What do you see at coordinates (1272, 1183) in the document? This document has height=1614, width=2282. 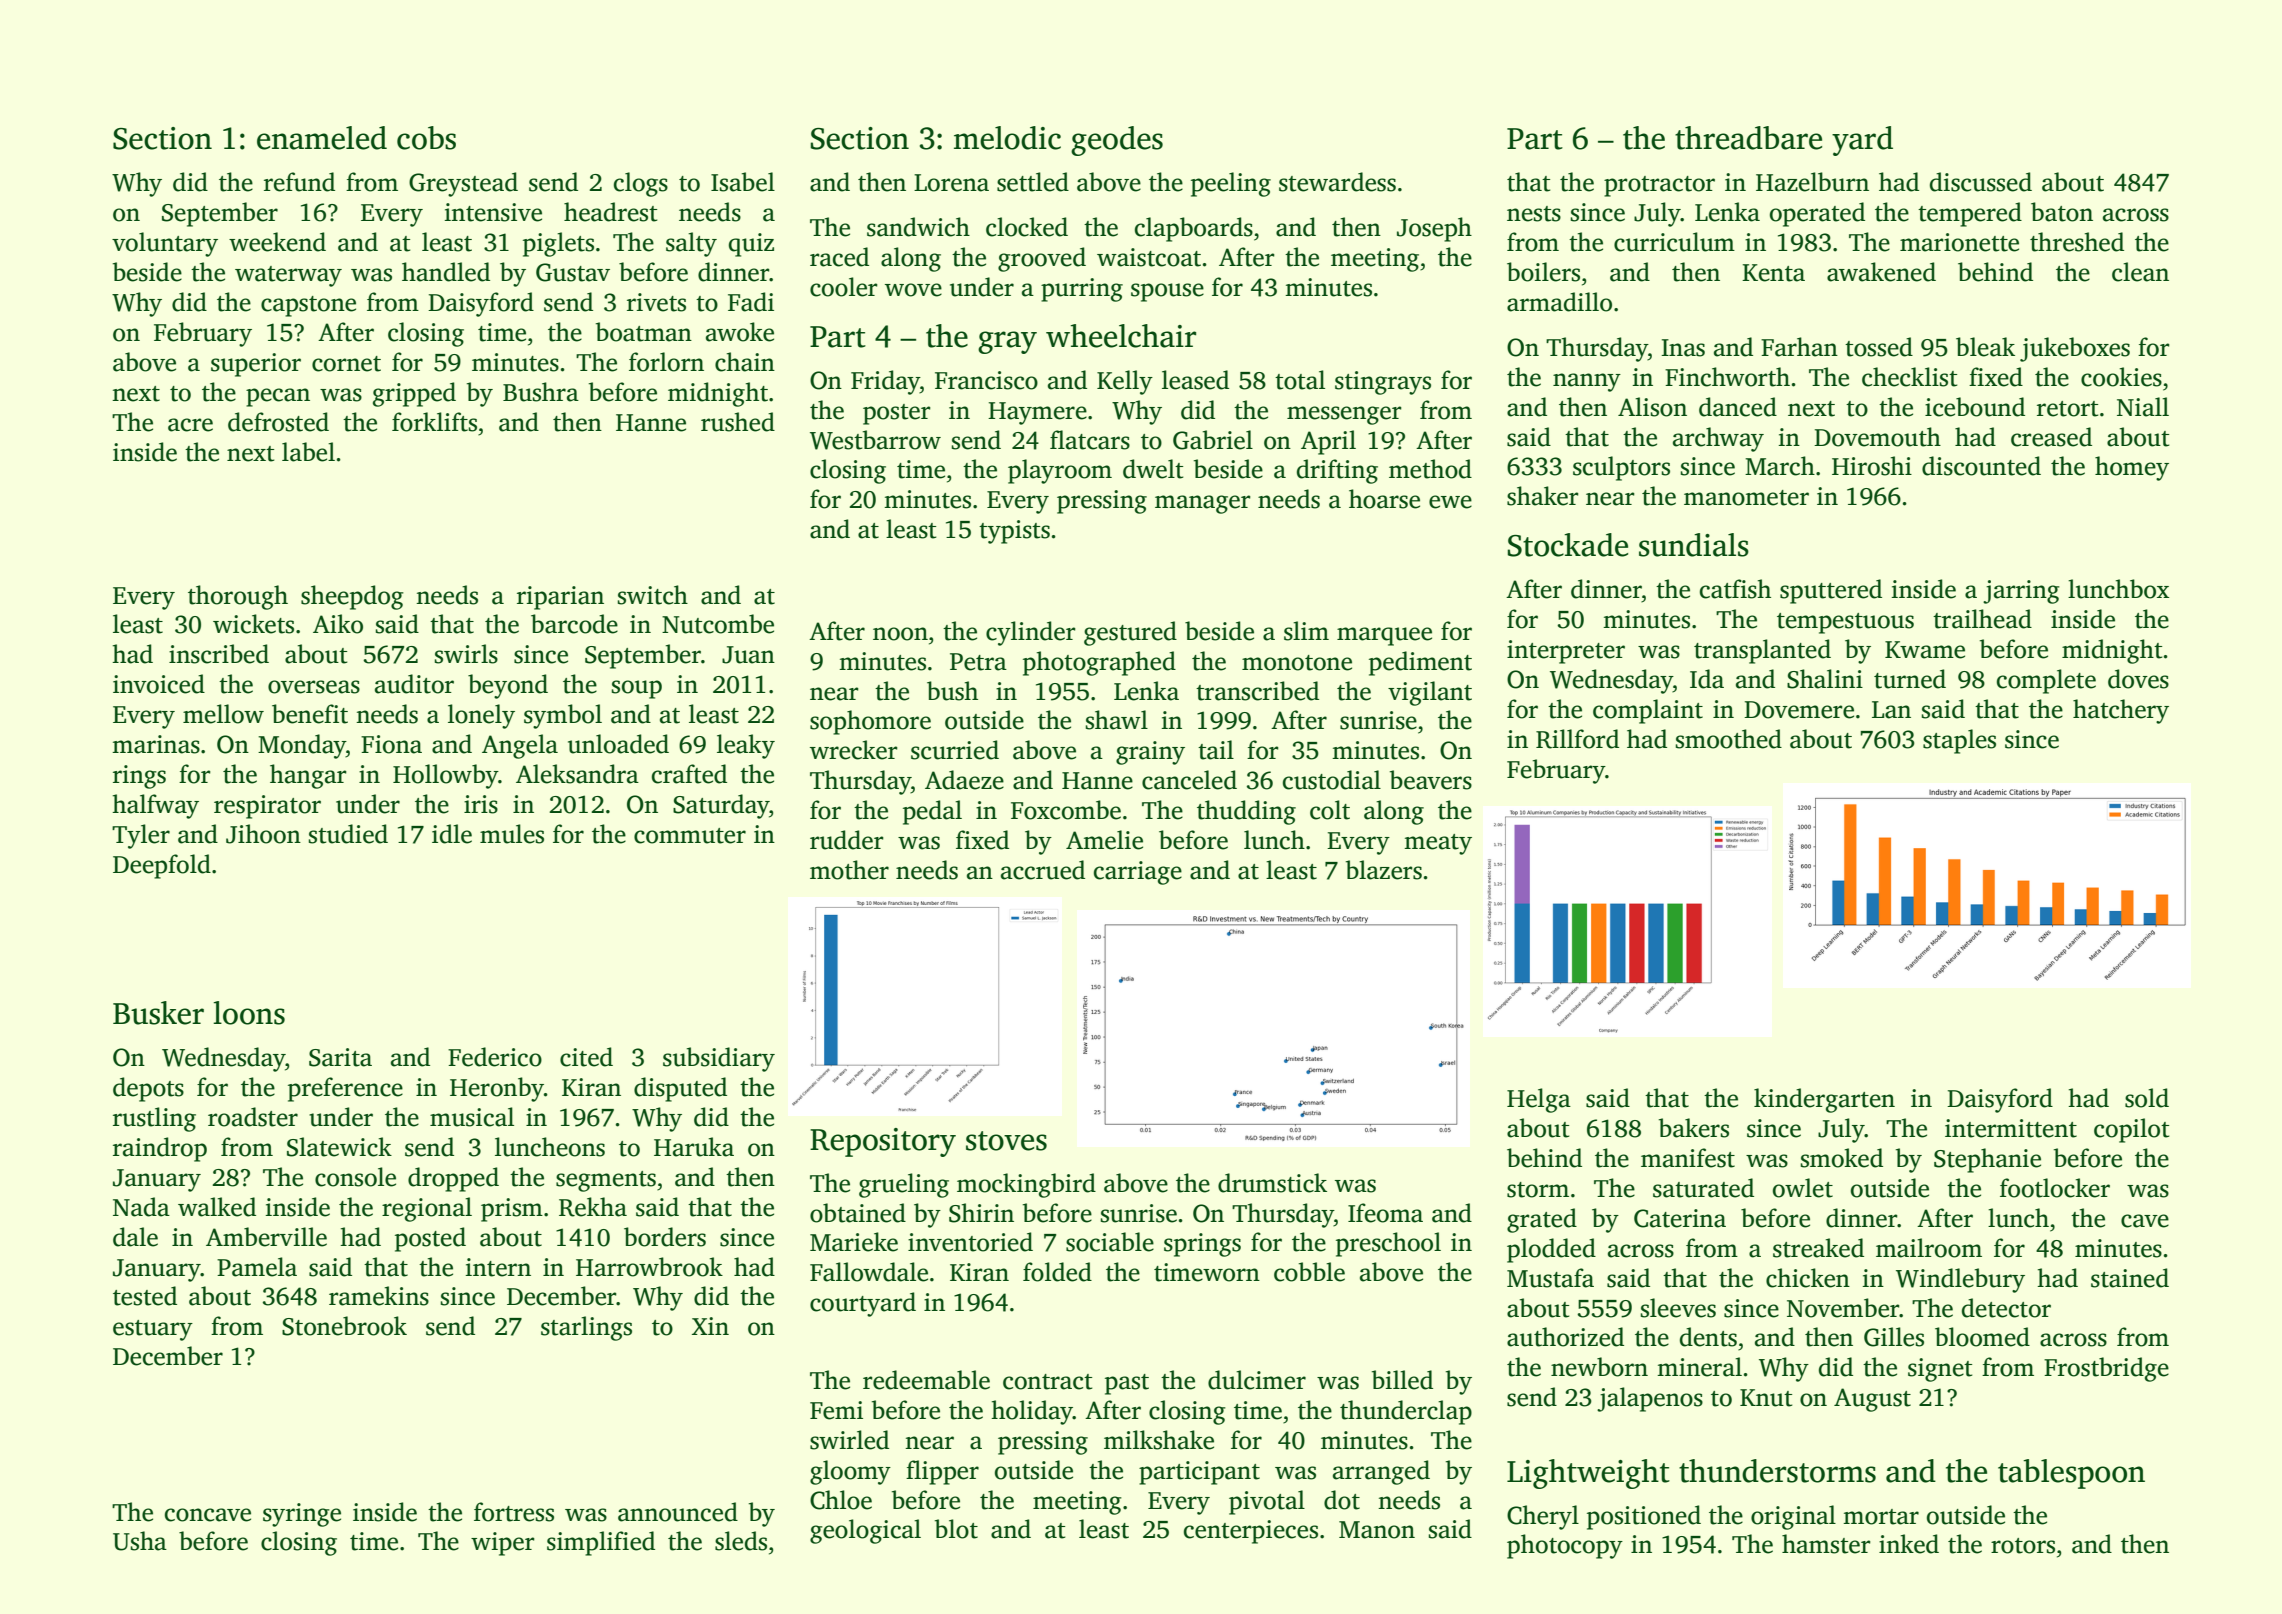 I see `drumstick` at bounding box center [1272, 1183].
